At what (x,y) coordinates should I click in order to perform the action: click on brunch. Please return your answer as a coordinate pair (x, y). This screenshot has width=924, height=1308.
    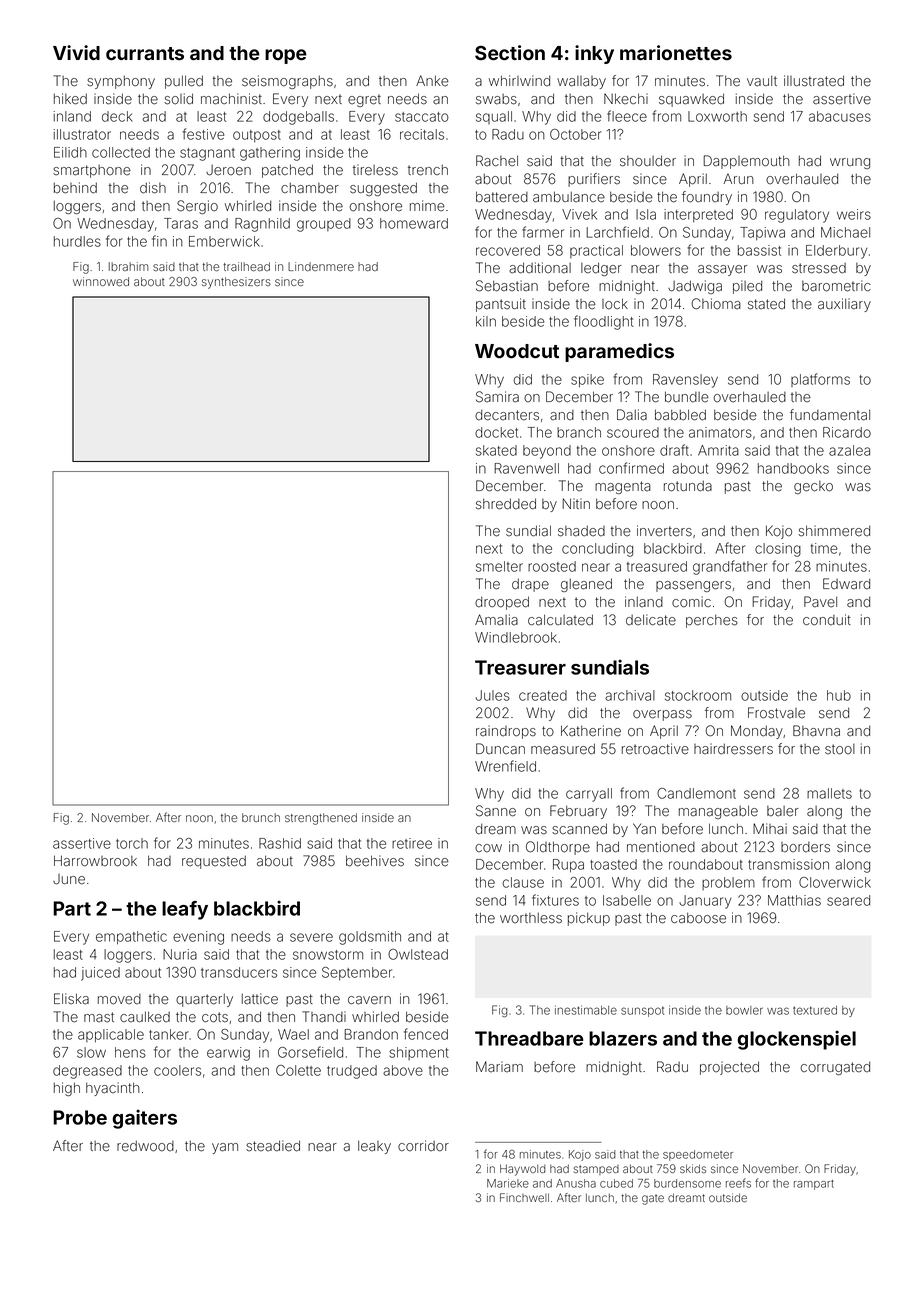
    Looking at the image, I should click on (261, 817).
